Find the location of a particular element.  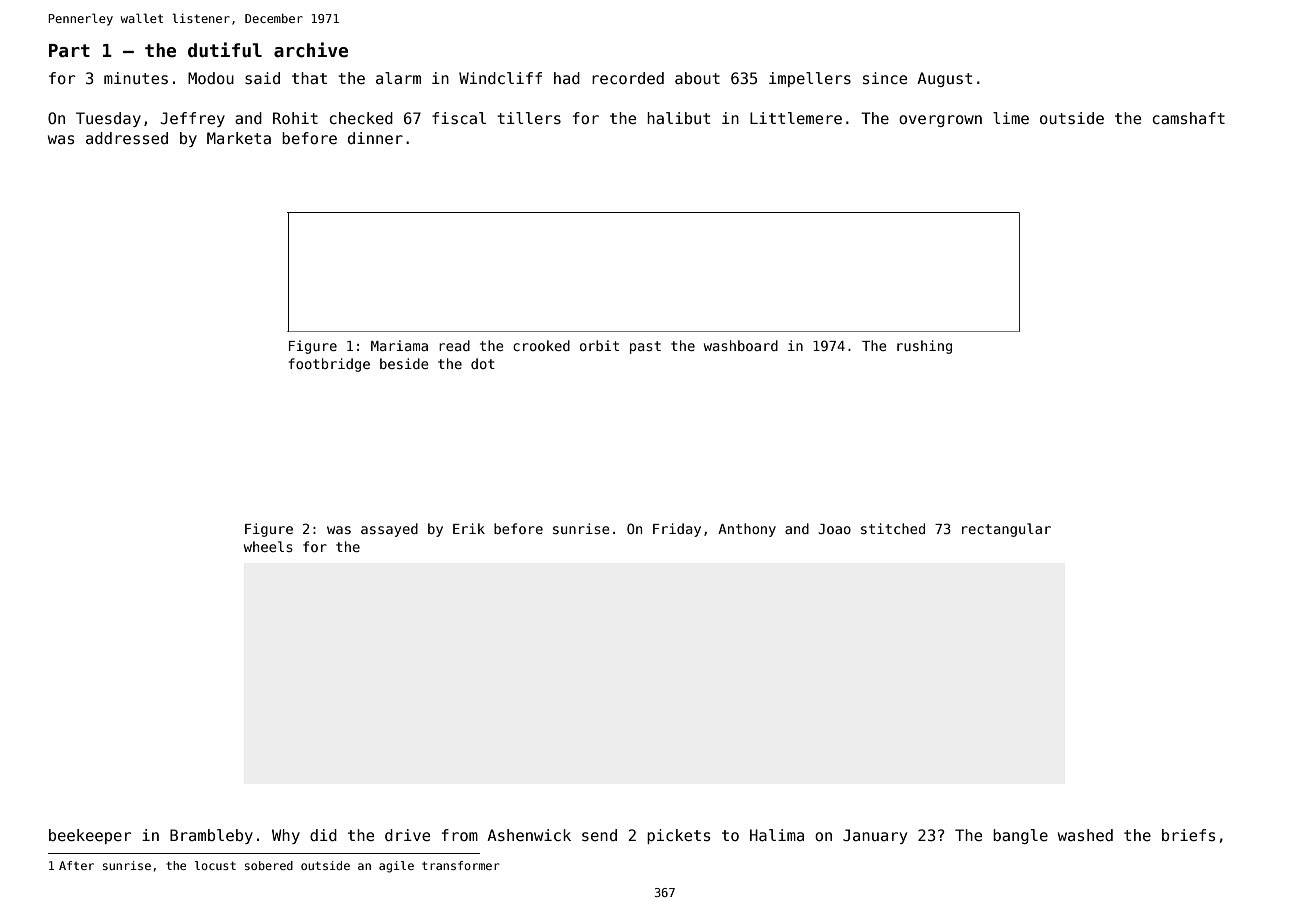

minutes is located at coordinates (136, 78).
